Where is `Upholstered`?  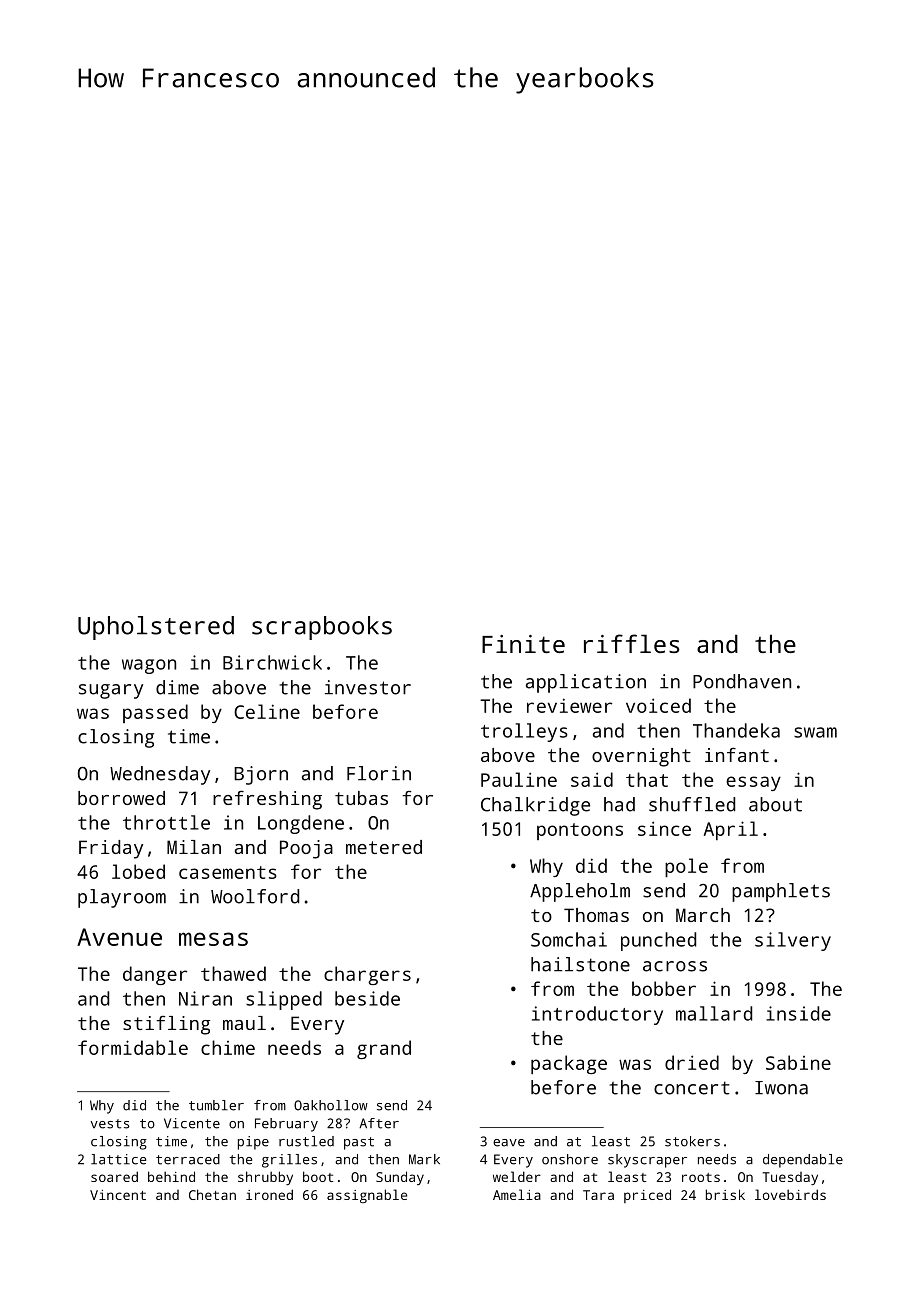 Upholstered is located at coordinates (156, 628).
